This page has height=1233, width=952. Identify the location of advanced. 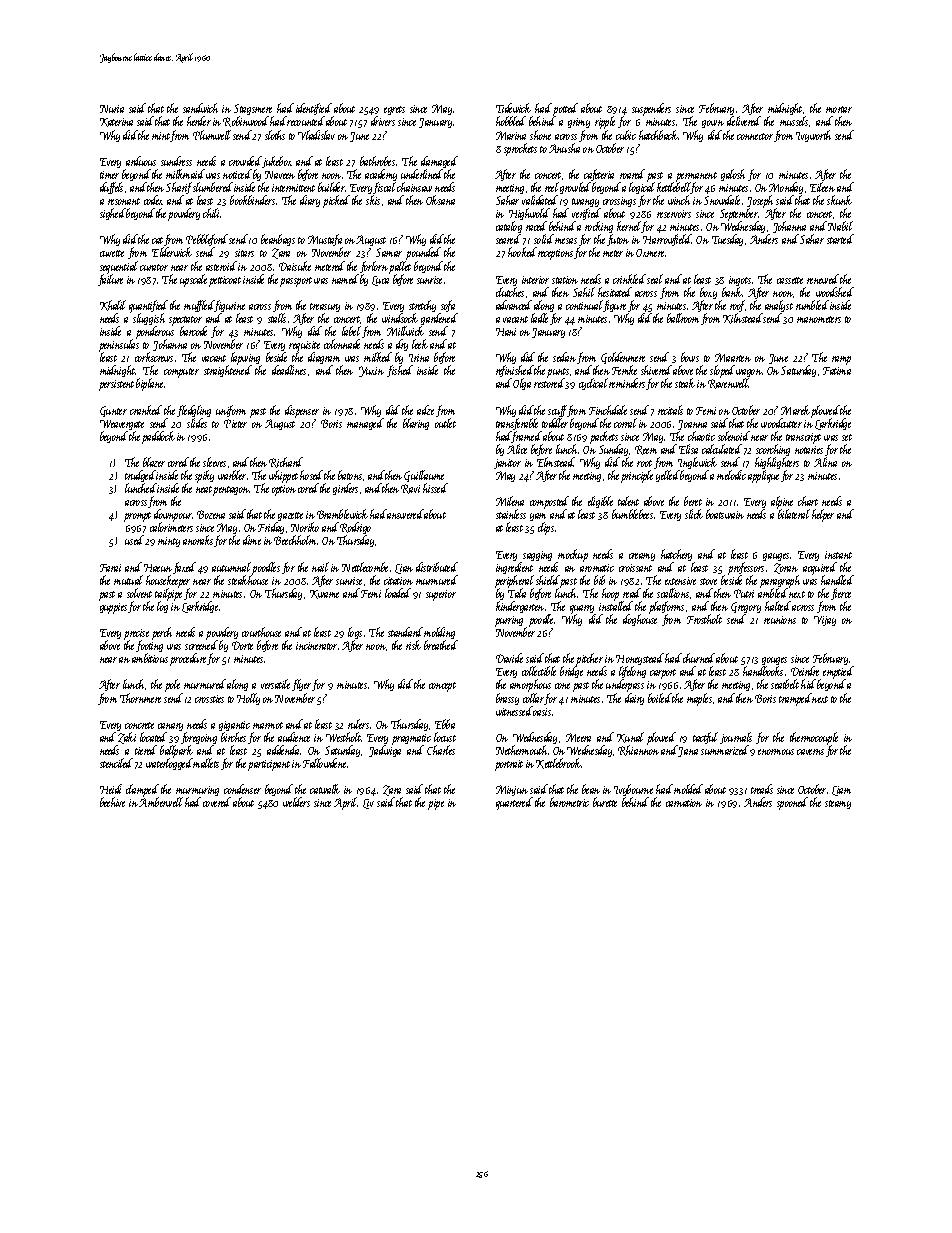
(514, 305).
